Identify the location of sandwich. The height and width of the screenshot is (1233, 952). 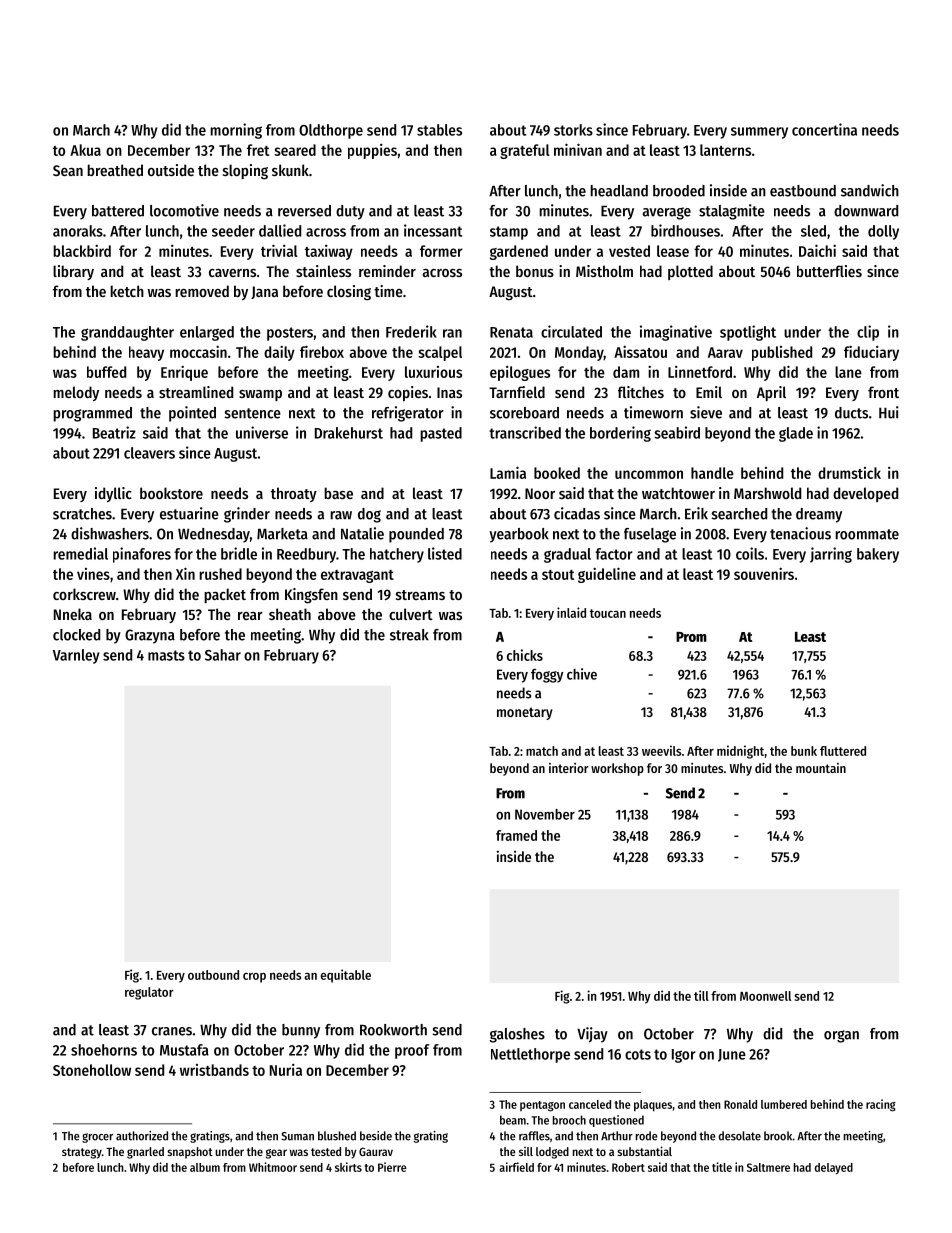
(870, 190).
